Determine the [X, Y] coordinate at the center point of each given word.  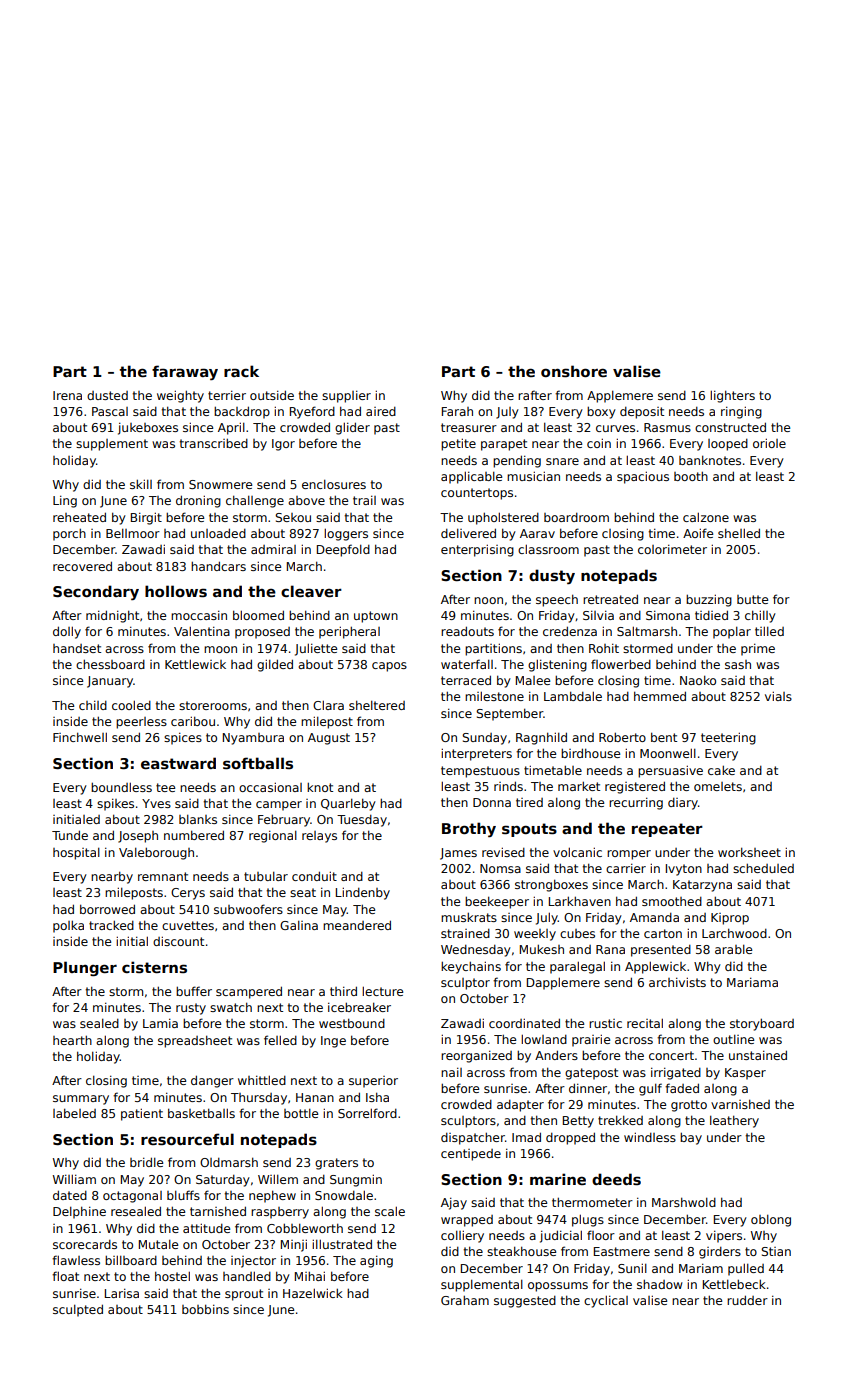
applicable [471, 477]
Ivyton [684, 870]
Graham [465, 1300]
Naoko [698, 680]
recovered [82, 566]
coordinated [524, 1023]
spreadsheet [195, 1041]
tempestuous [480, 772]
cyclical [606, 1301]
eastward [178, 763]
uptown [376, 617]
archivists [677, 982]
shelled [739, 533]
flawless [76, 1260]
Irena [67, 395]
